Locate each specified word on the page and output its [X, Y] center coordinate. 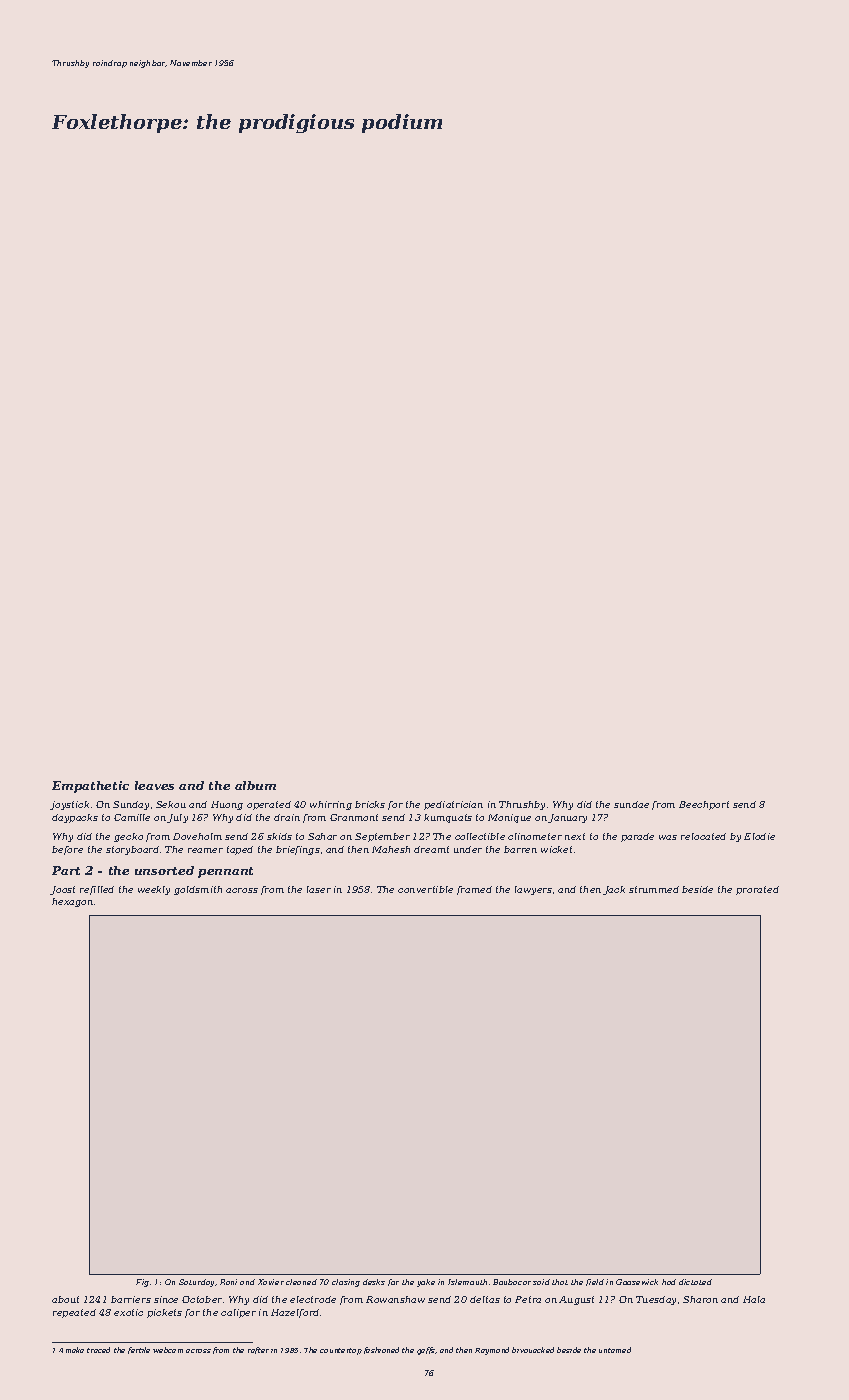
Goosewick [637, 1282]
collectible [480, 836]
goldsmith [198, 890]
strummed [654, 889]
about [65, 1299]
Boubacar [512, 1282]
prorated [757, 890]
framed [474, 890]
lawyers [533, 890]
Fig [142, 1283]
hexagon [72, 902]
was [668, 837]
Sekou [171, 804]
